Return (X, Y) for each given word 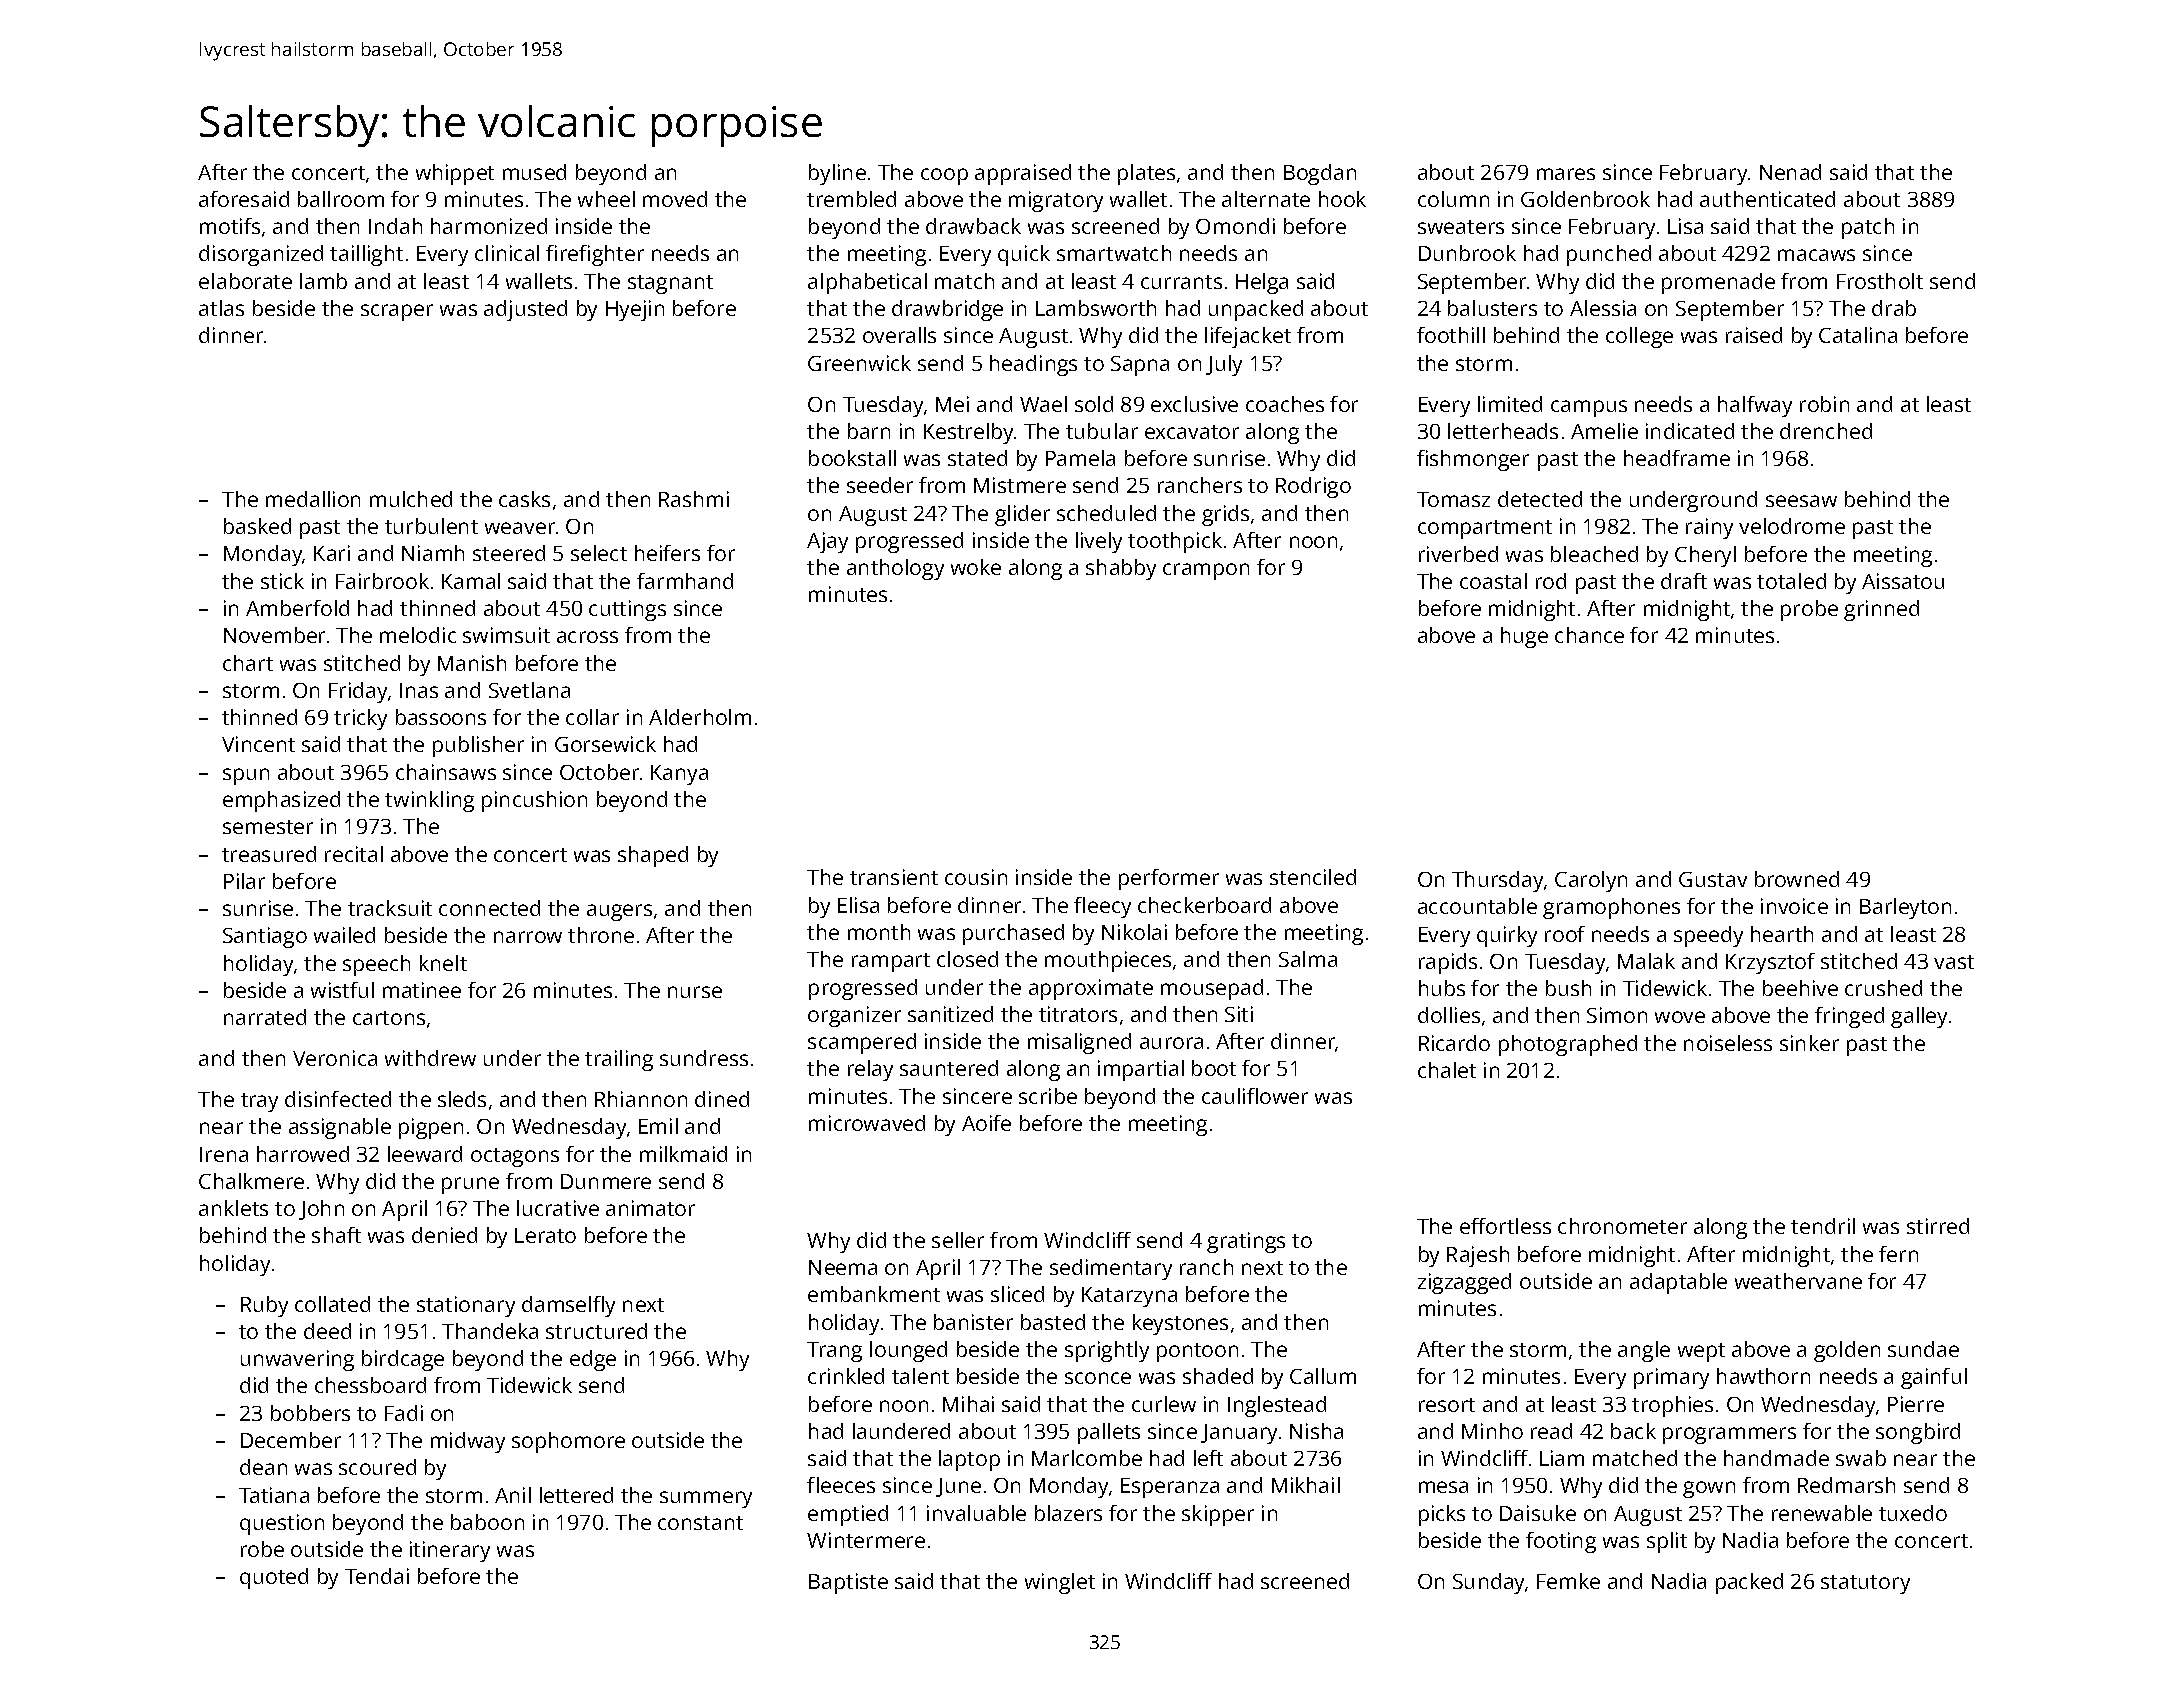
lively (1099, 542)
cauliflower (1255, 1096)
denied (444, 1235)
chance (1589, 635)
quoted (274, 1578)
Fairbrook (382, 581)
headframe (1677, 458)
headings (1033, 365)
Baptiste (848, 1583)
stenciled (1313, 877)
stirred (1938, 1226)
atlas (221, 308)
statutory (1865, 1584)
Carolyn (1591, 881)
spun (246, 776)
